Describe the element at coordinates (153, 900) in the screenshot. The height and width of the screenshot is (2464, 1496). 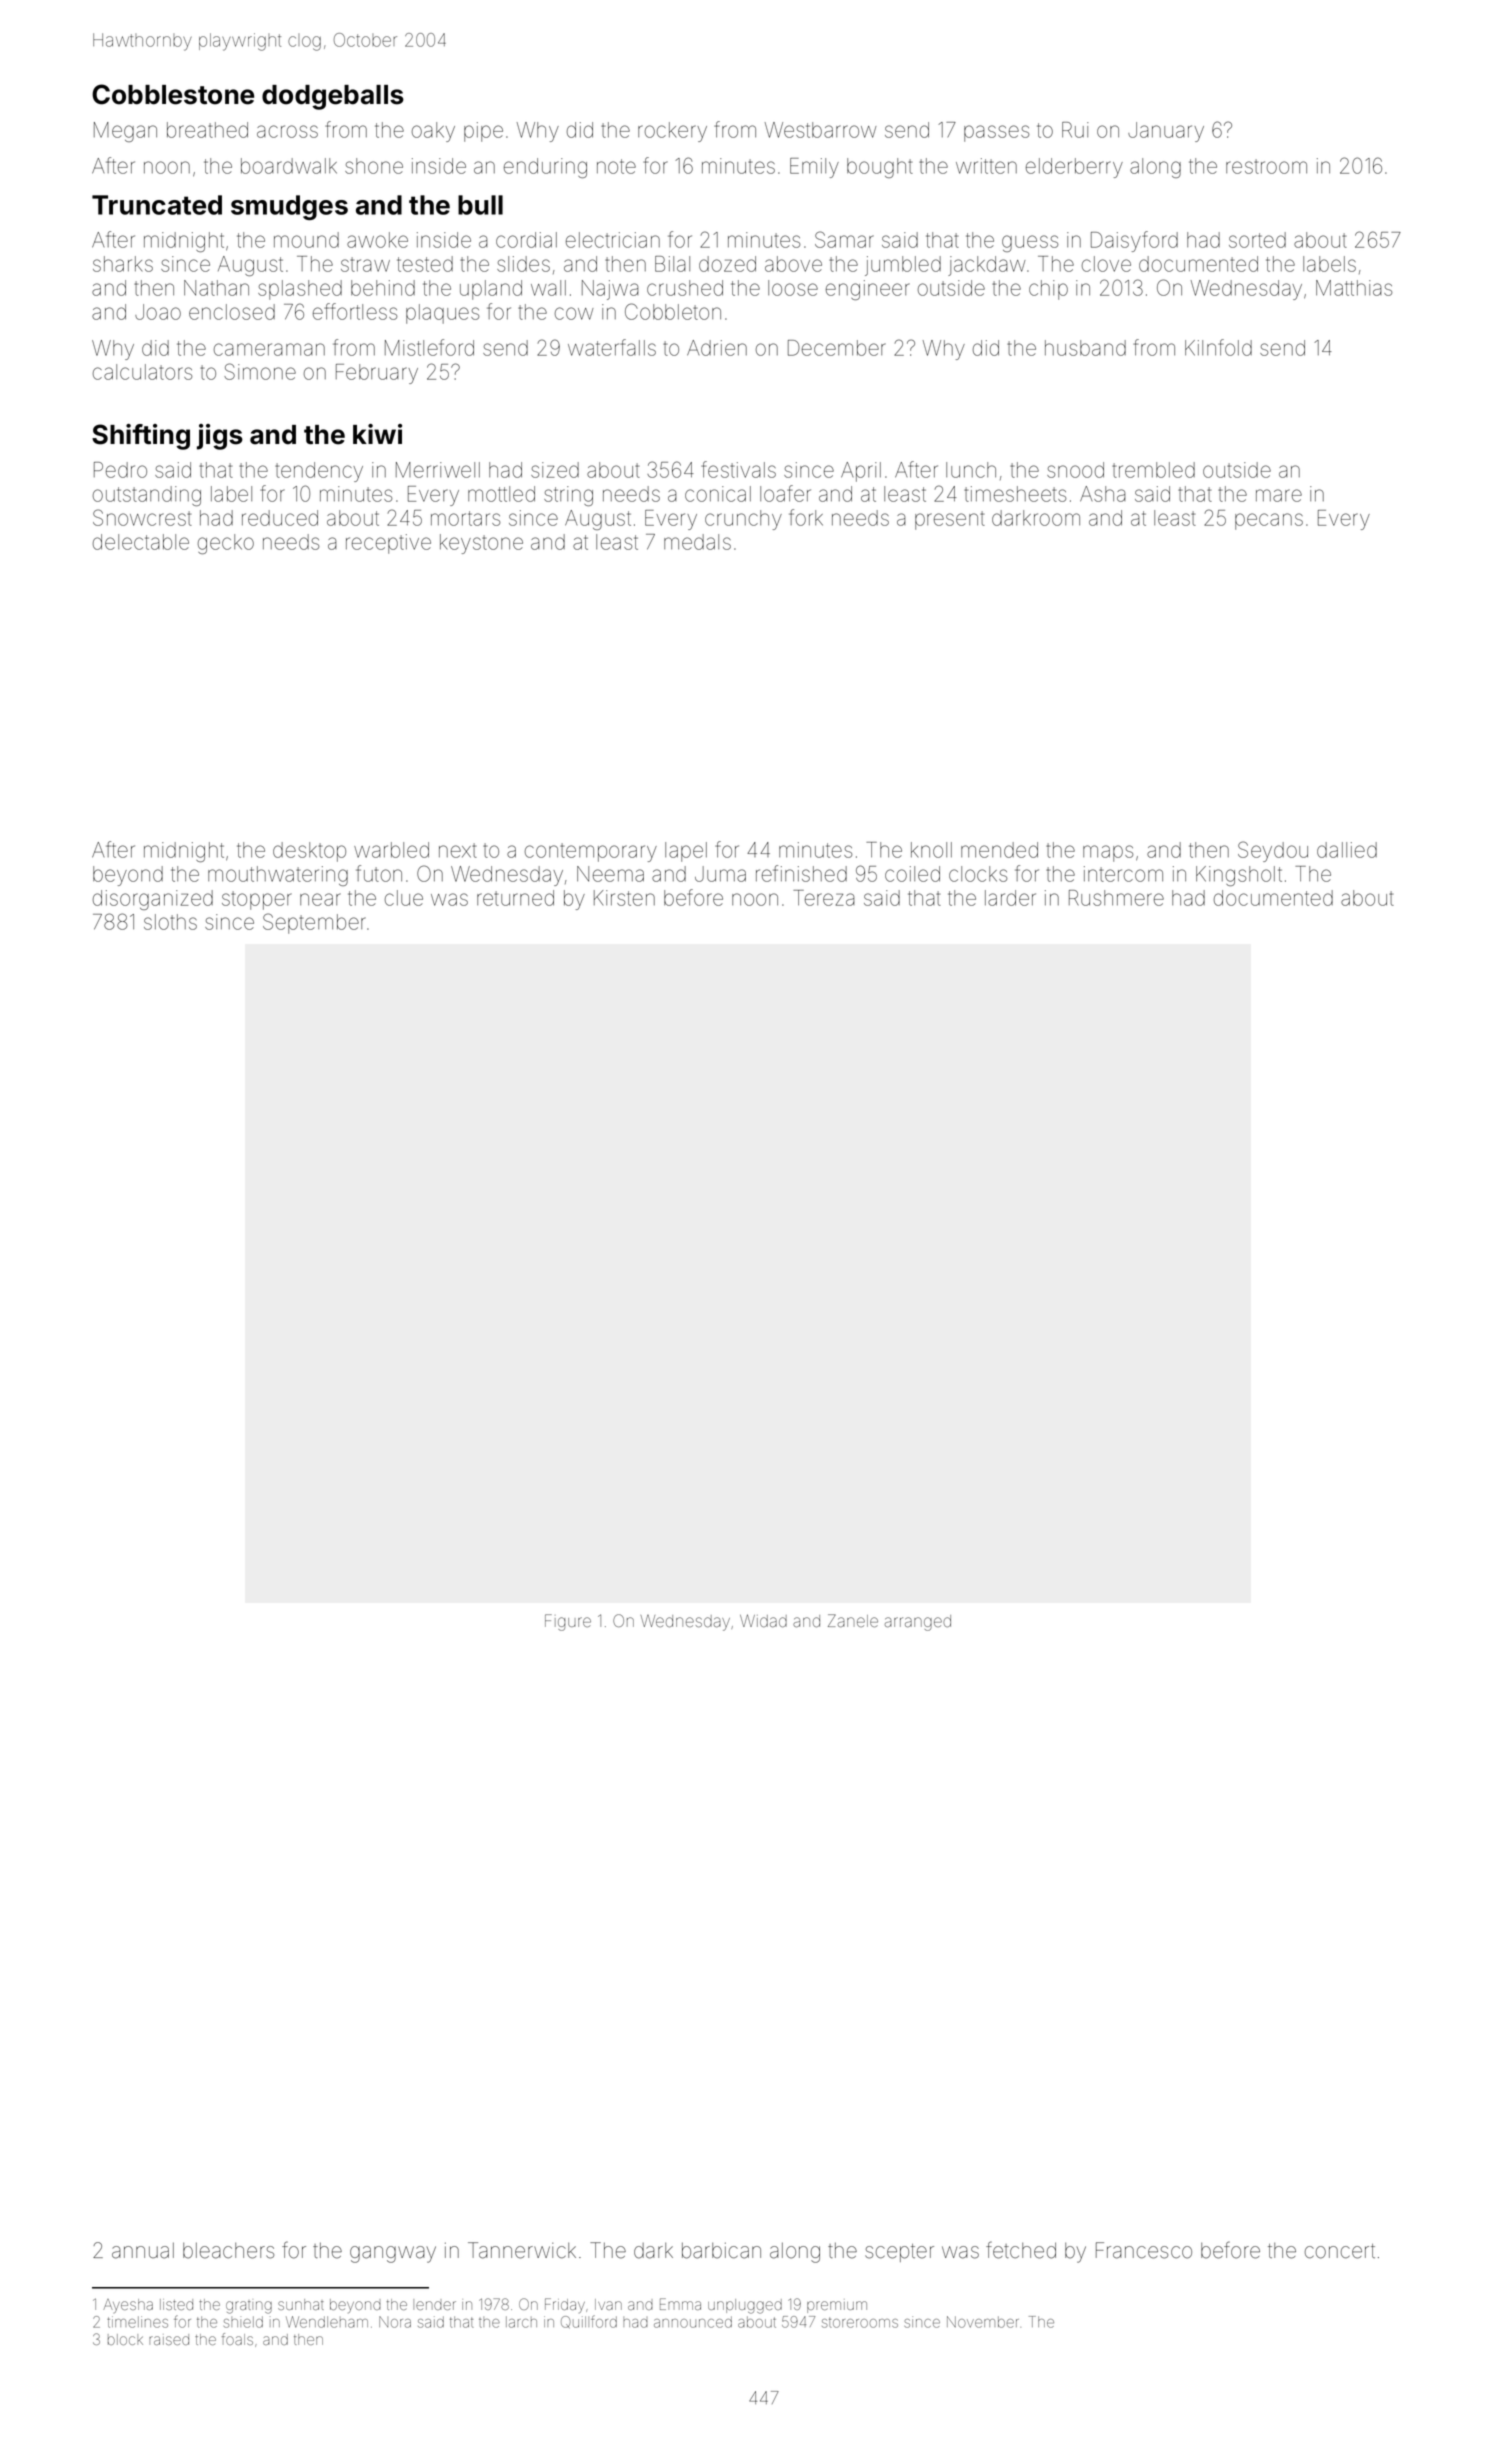
I see `disorganized` at that location.
